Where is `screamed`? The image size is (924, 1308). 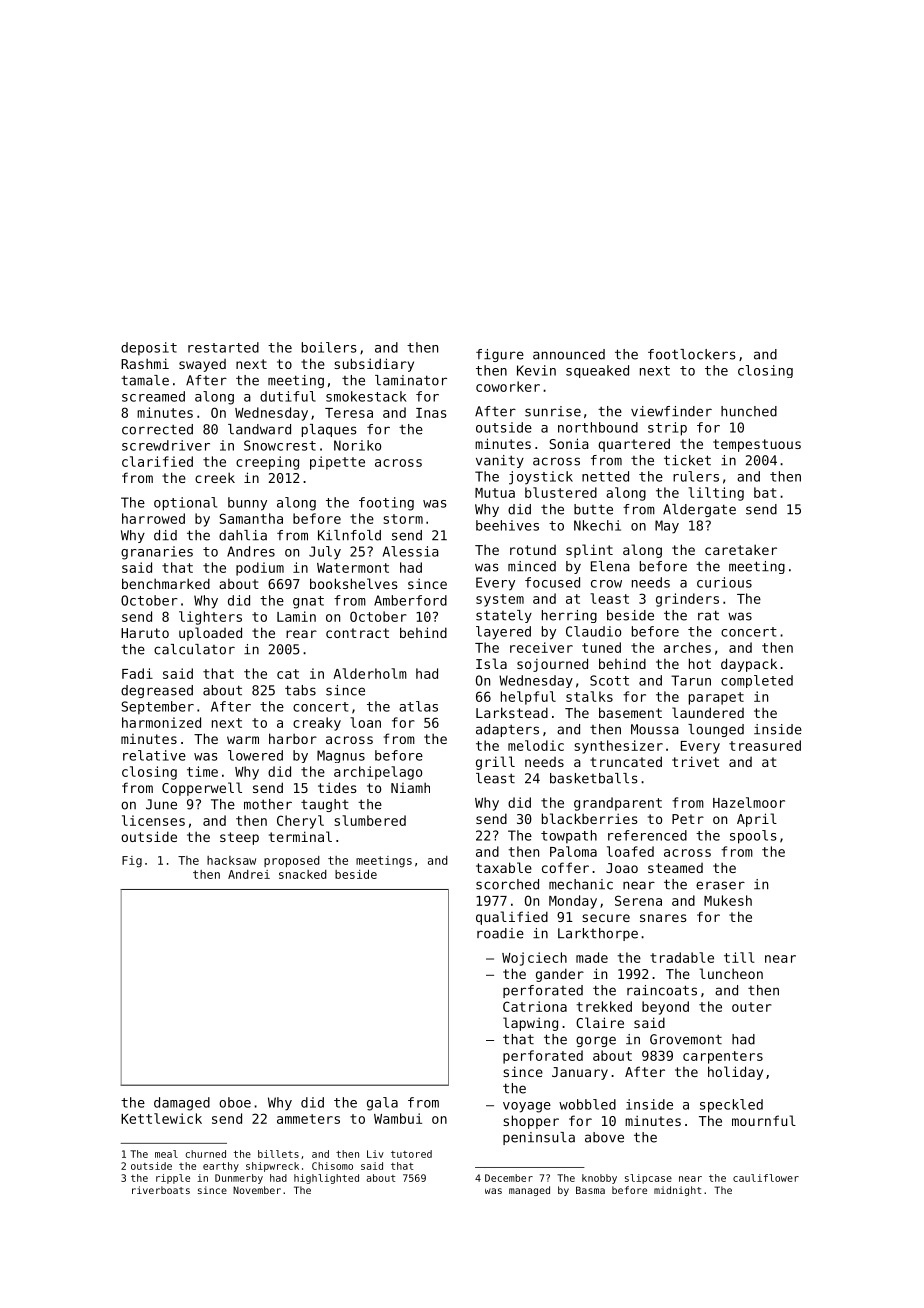
screamed is located at coordinates (153, 396).
